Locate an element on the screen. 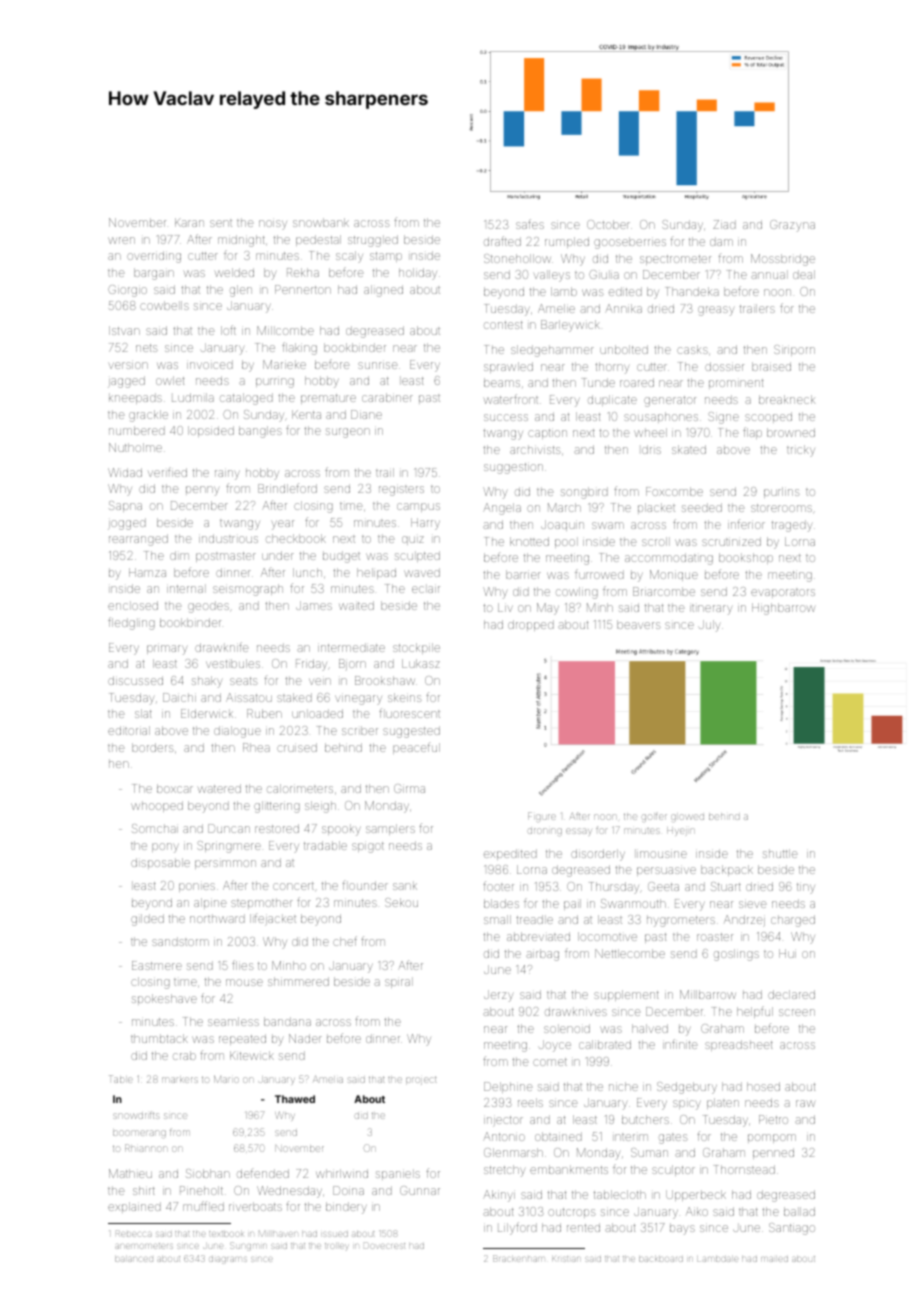 The height and width of the screenshot is (1308, 924). backboard is located at coordinates (661, 1259).
